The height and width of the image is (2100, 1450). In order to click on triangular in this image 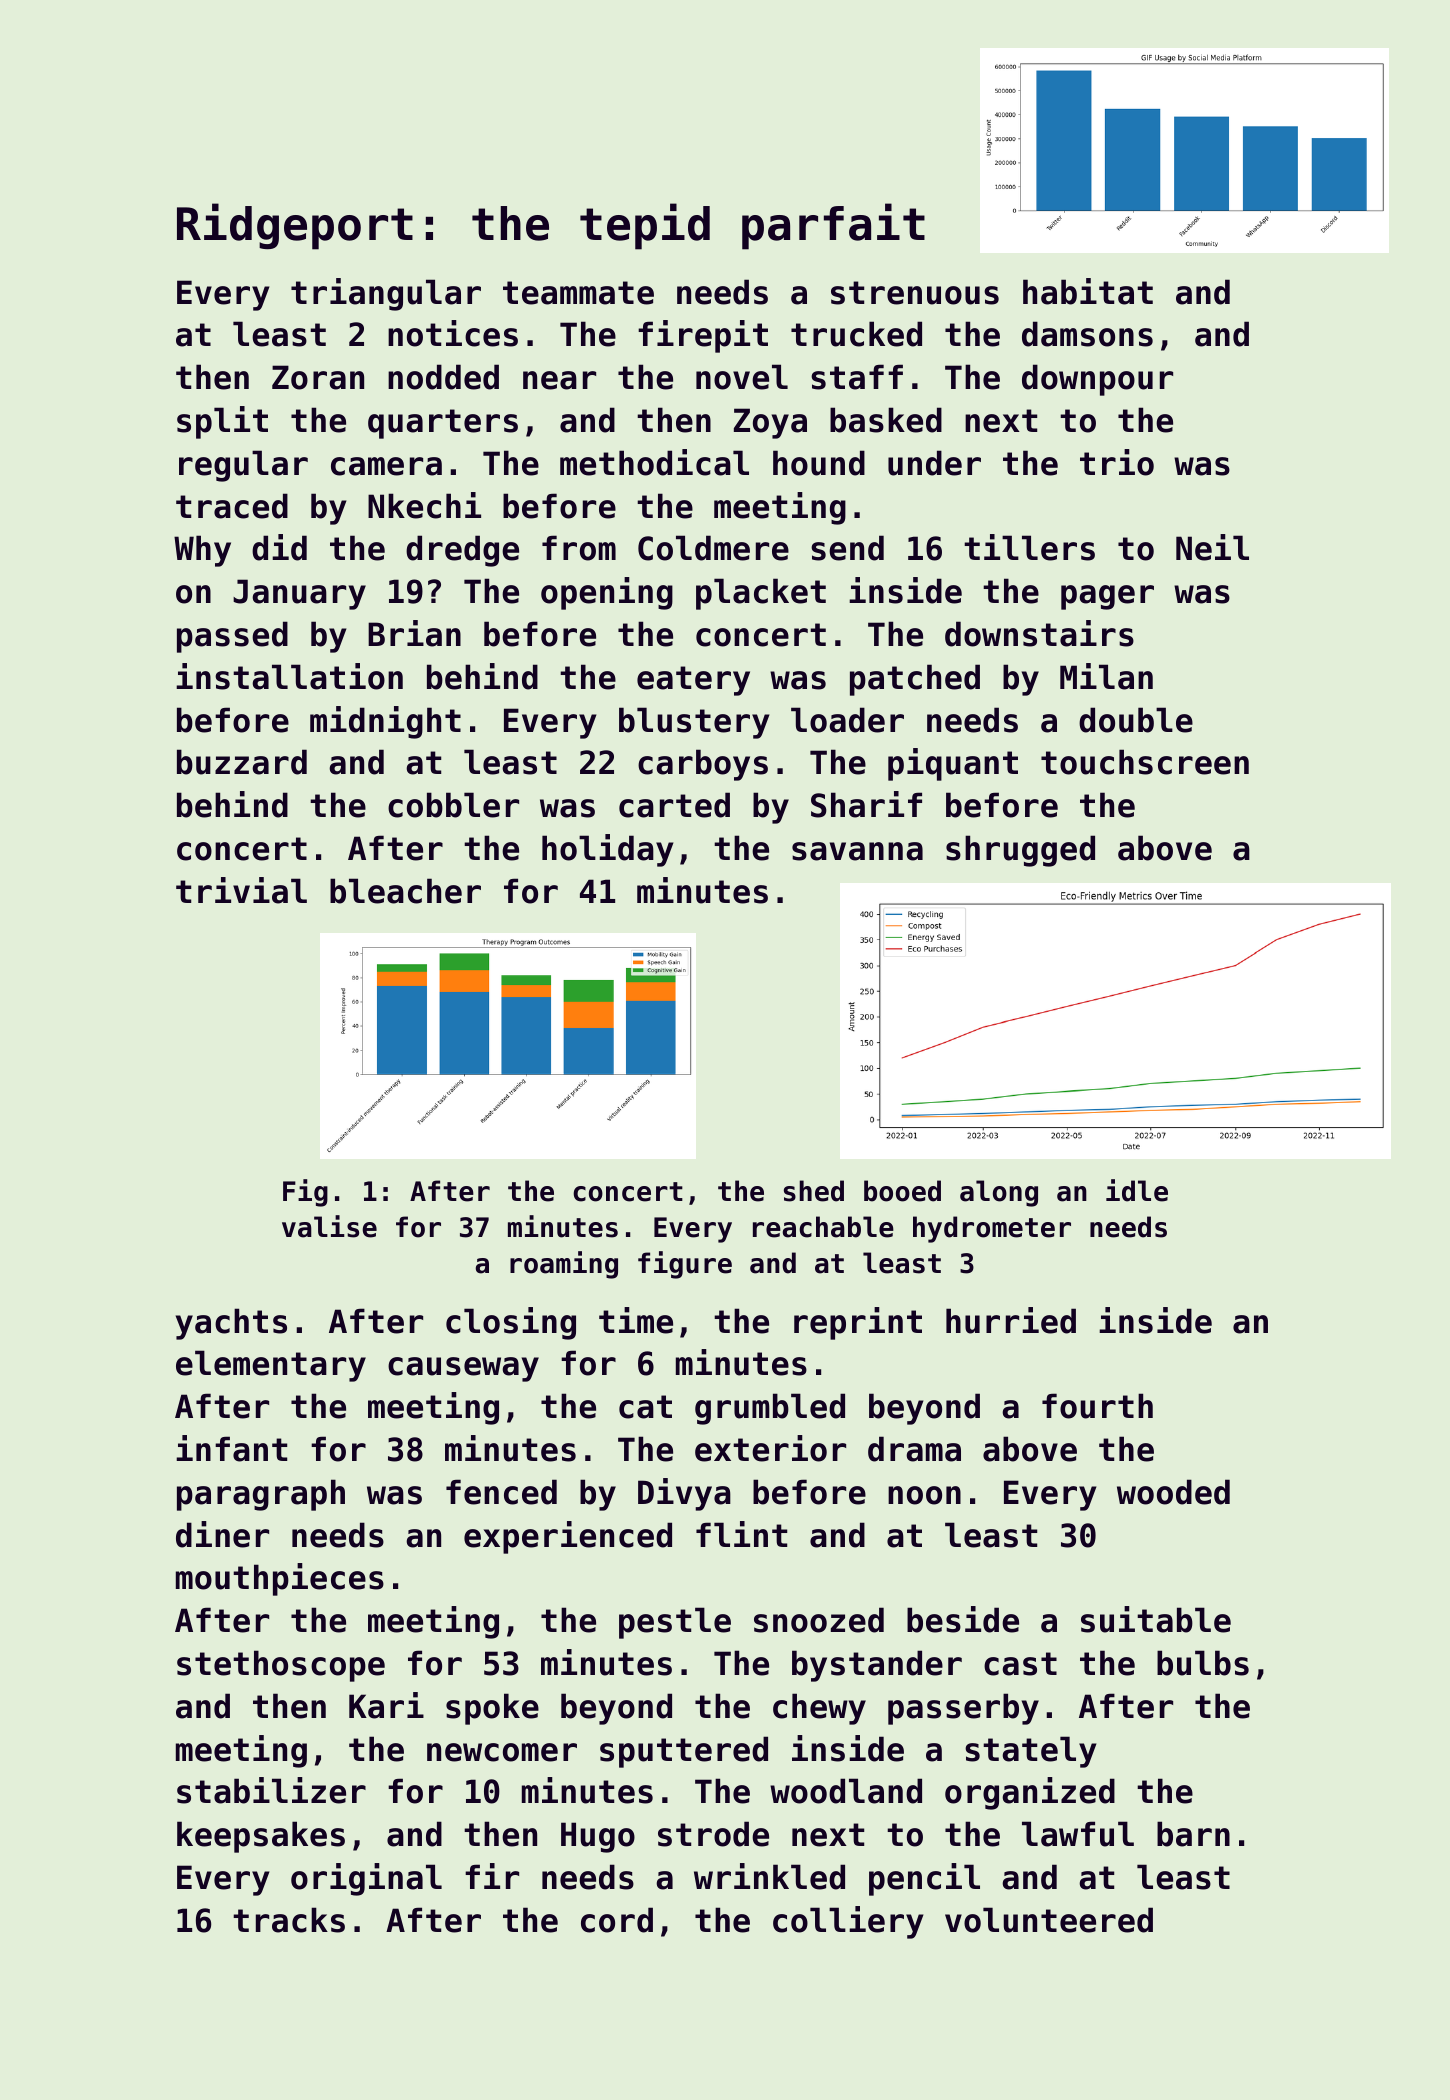, I will do `click(386, 294)`.
